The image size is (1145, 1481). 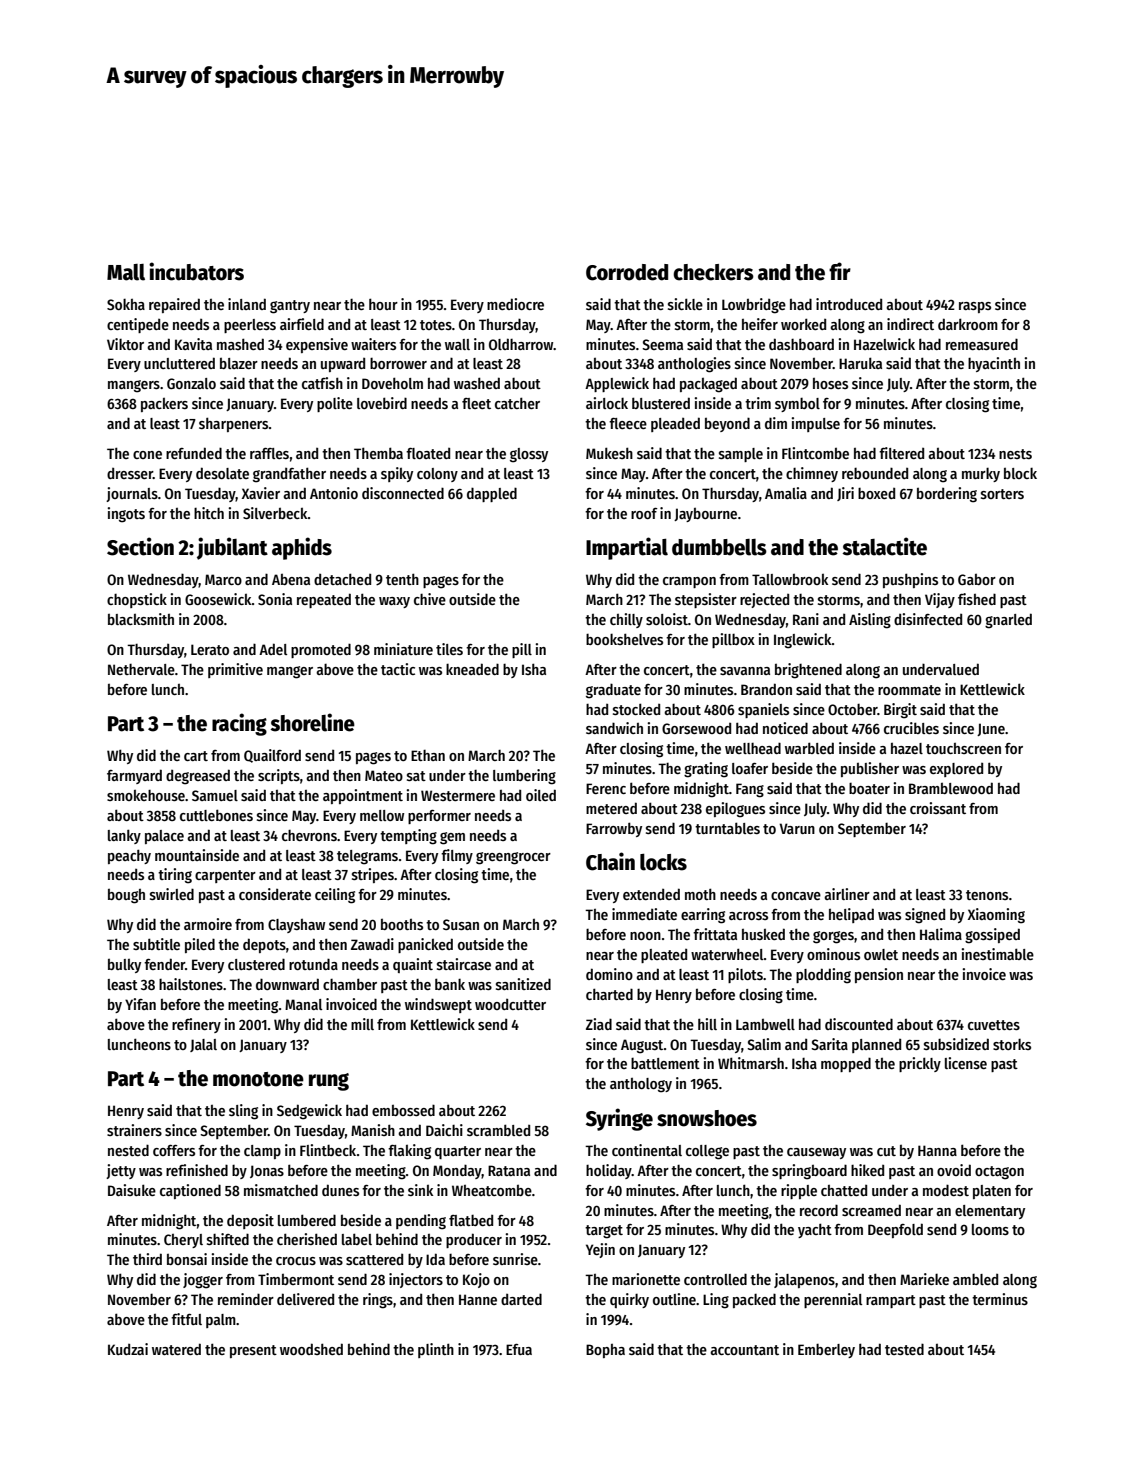 What do you see at coordinates (605, 1351) in the screenshot?
I see `Bopha` at bounding box center [605, 1351].
